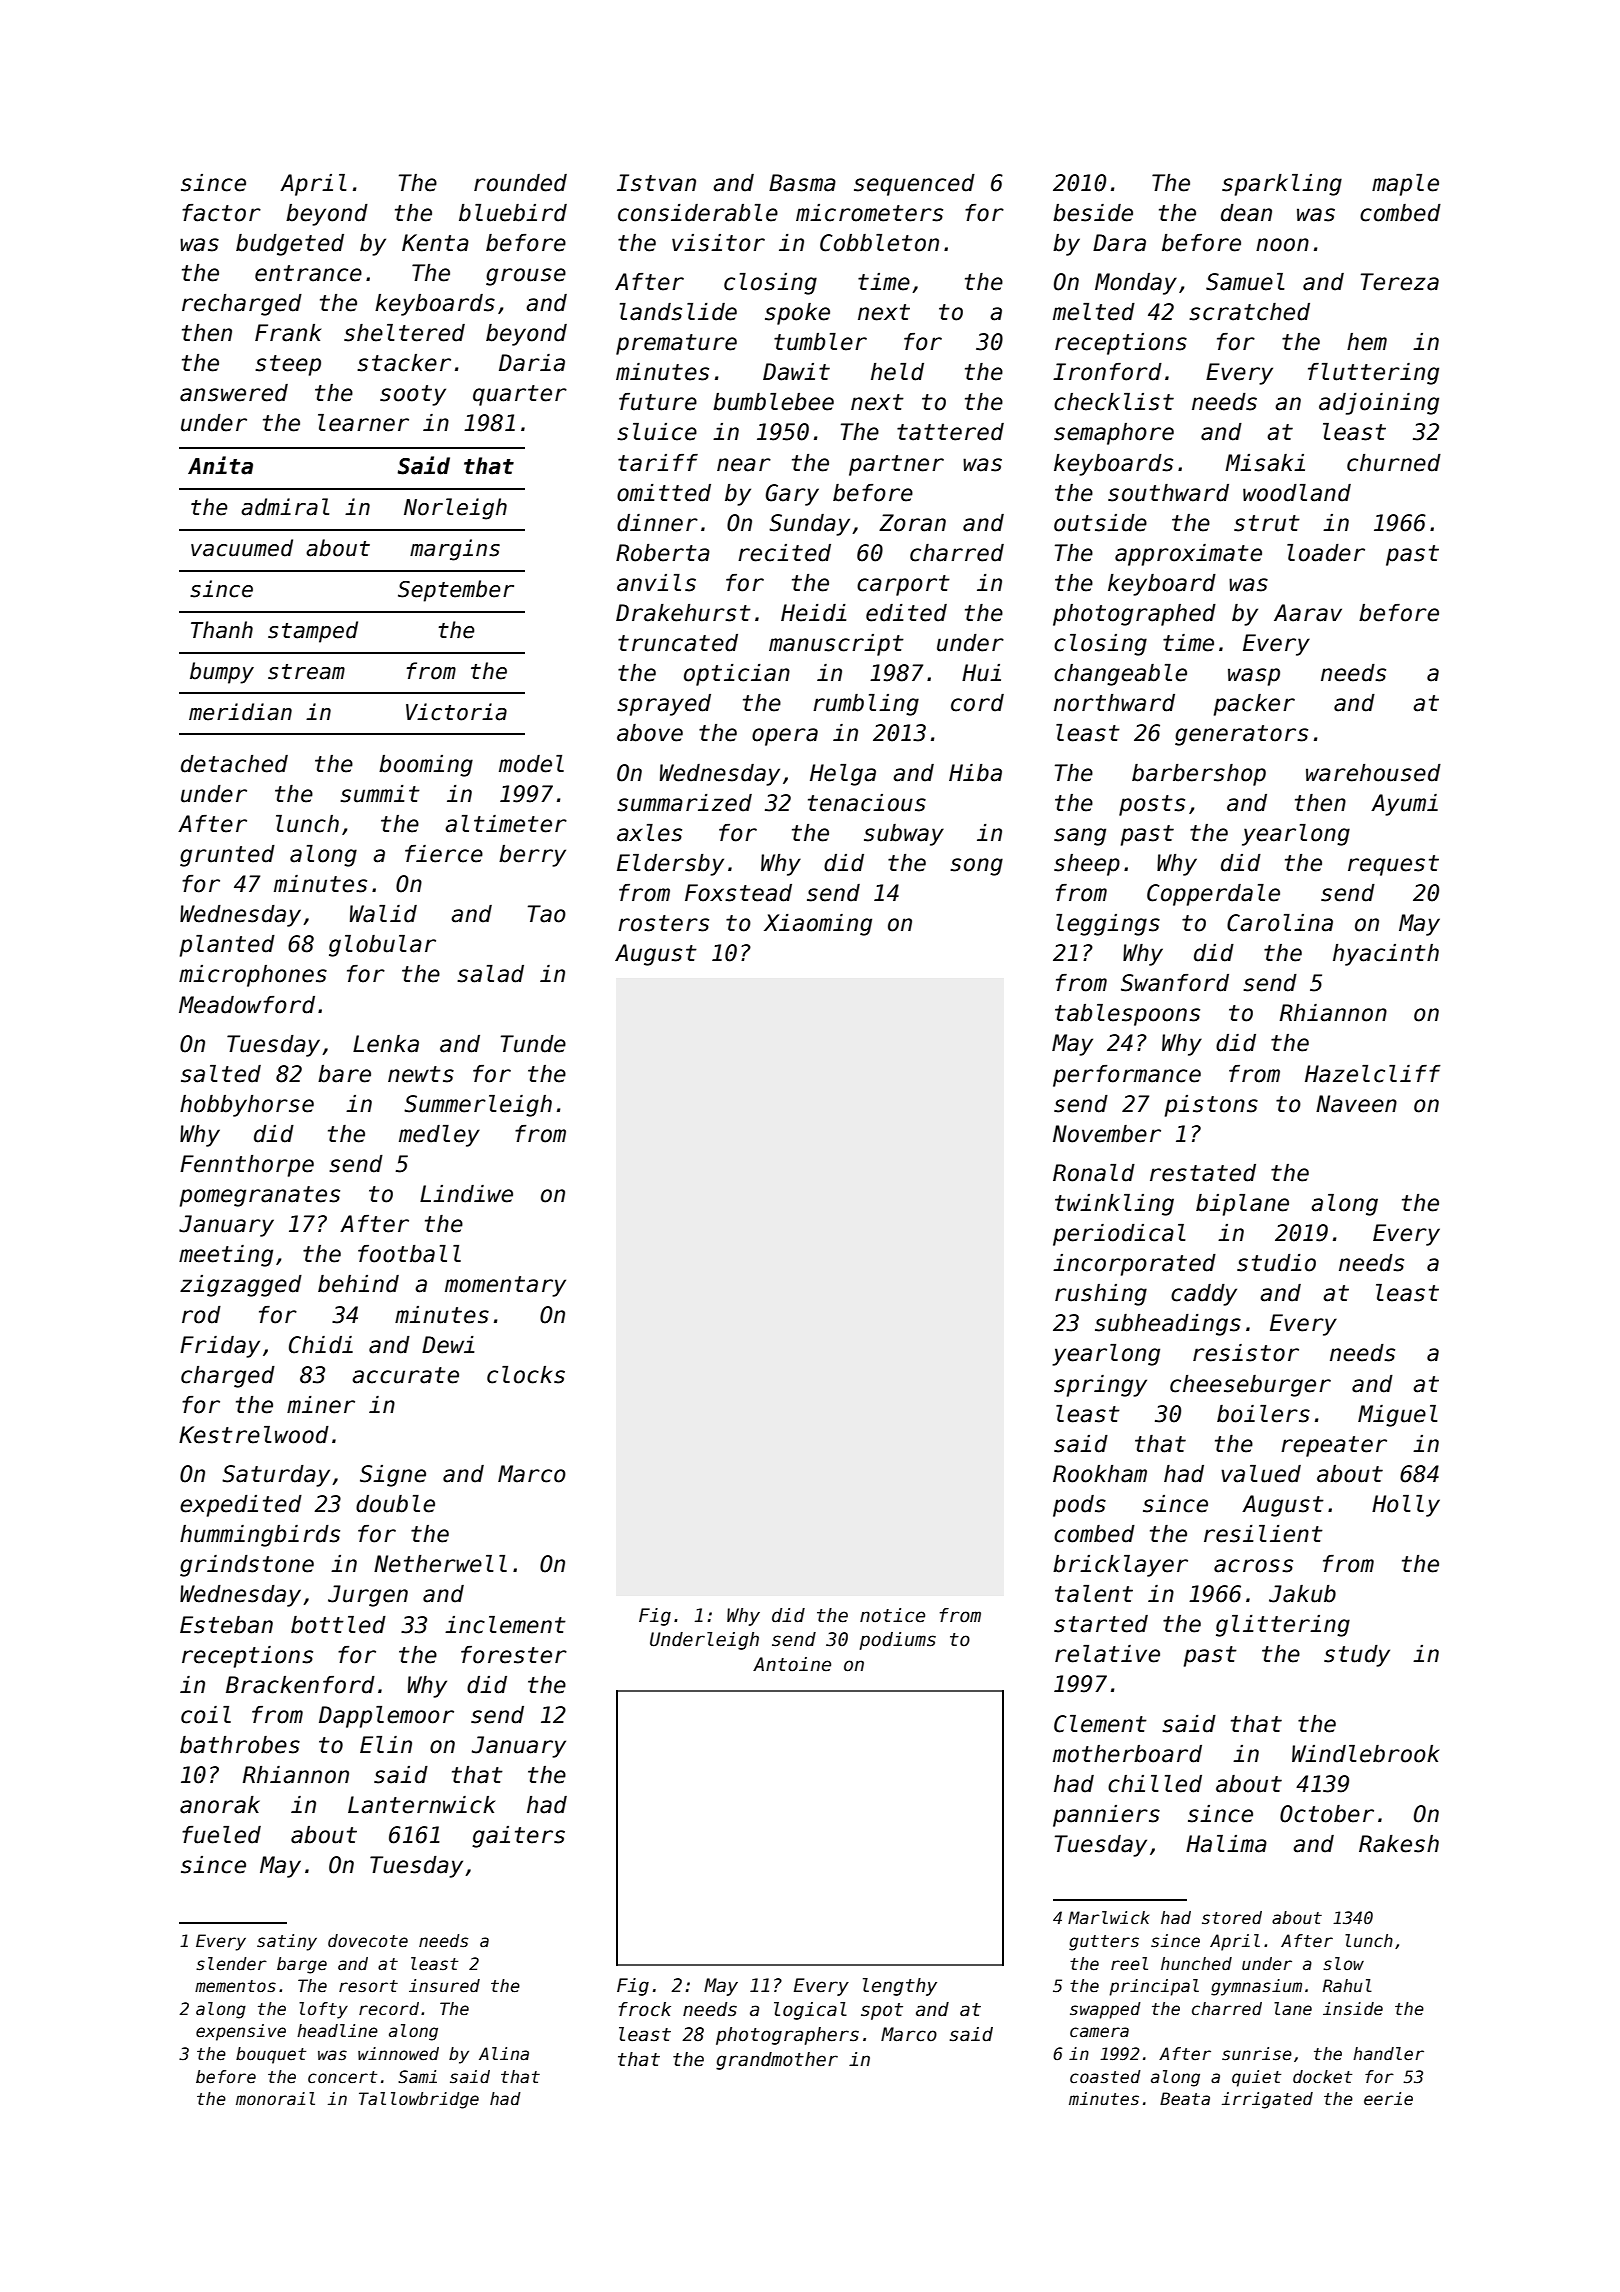  Describe the element at coordinates (231, 1964) in the screenshot. I see `slender` at that location.
